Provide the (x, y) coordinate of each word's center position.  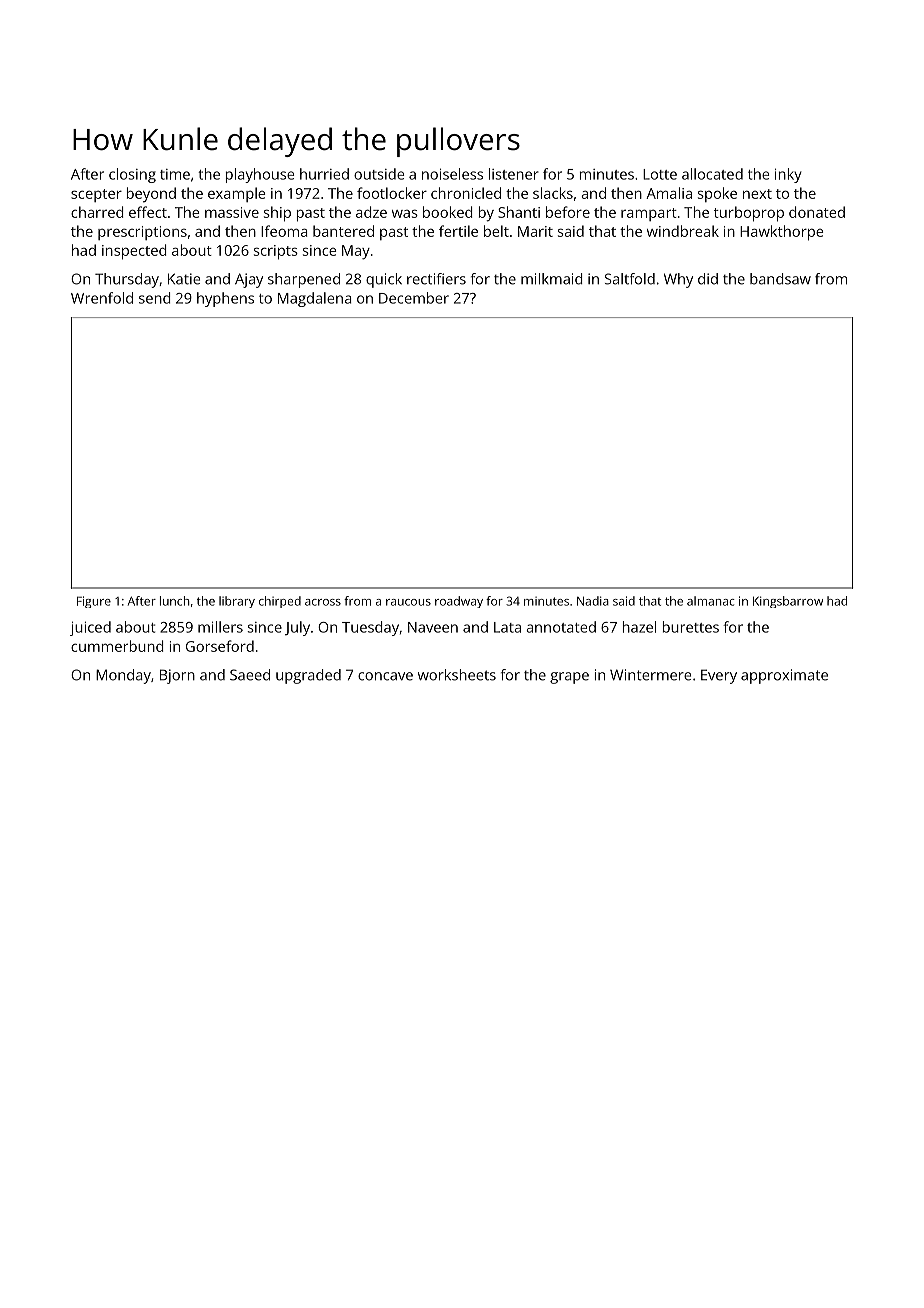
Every (719, 676)
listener (514, 174)
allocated (712, 174)
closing (132, 175)
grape (569, 678)
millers (220, 627)
